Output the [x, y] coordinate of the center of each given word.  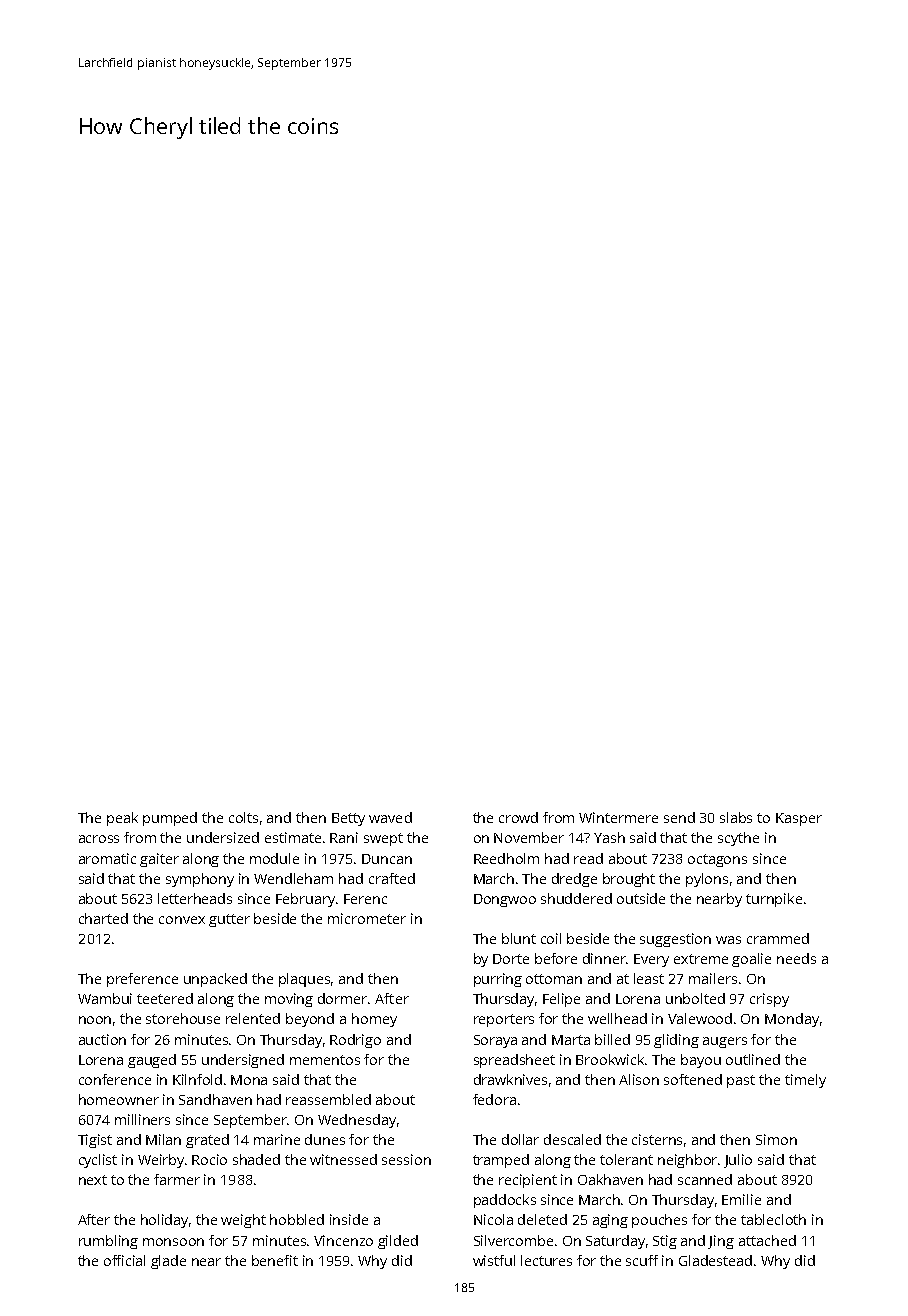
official [124, 1260]
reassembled [328, 1099]
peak [122, 819]
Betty [348, 819]
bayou [701, 1061]
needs [796, 958]
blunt [519, 938]
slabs [736, 817]
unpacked [215, 980]
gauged [152, 1061]
